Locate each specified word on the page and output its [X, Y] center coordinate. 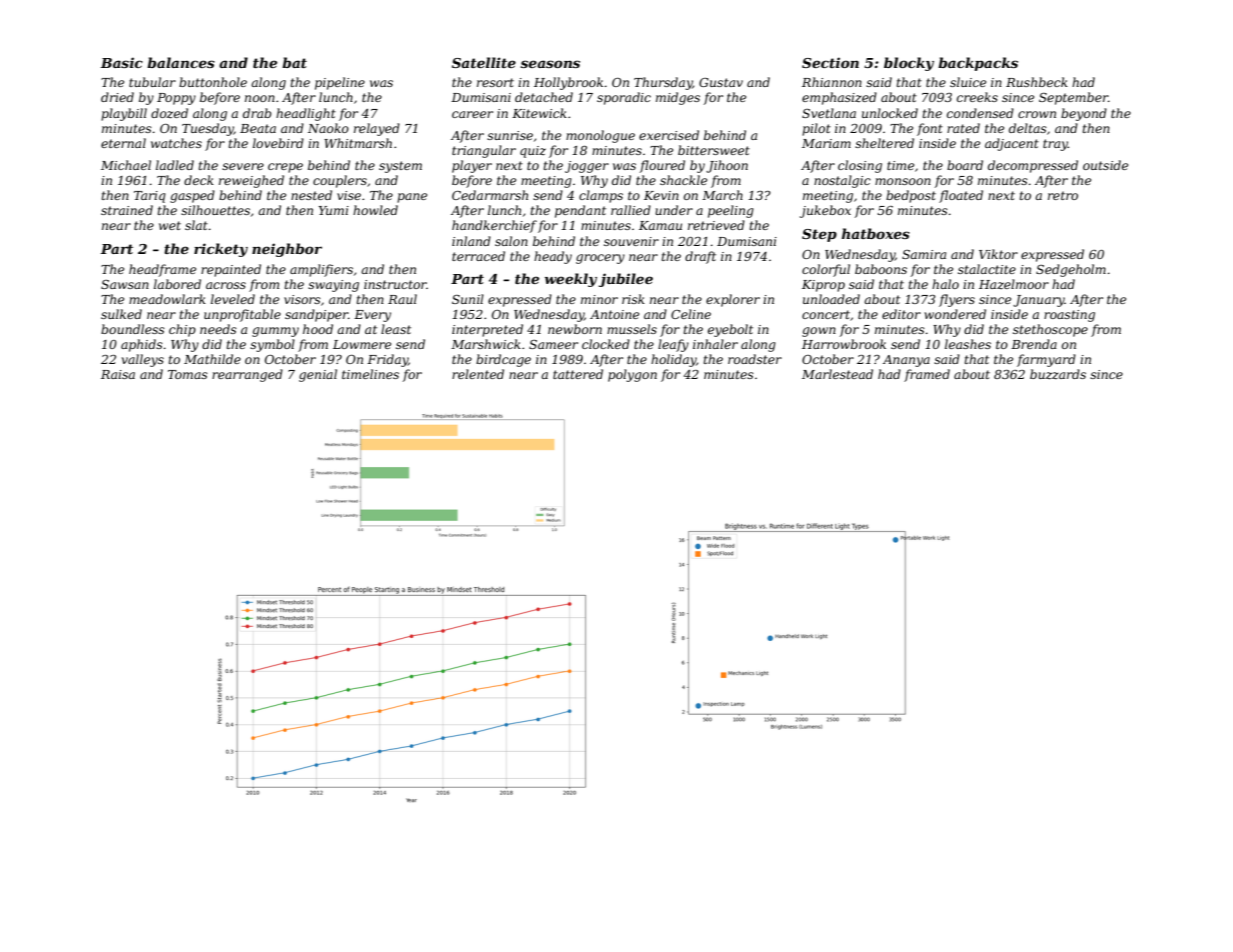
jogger [587, 167]
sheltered [884, 143]
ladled [175, 165]
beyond [1084, 114]
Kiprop [823, 286]
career [472, 114]
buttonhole [213, 82]
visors [302, 299]
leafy [673, 345]
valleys [143, 360]
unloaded [831, 299]
